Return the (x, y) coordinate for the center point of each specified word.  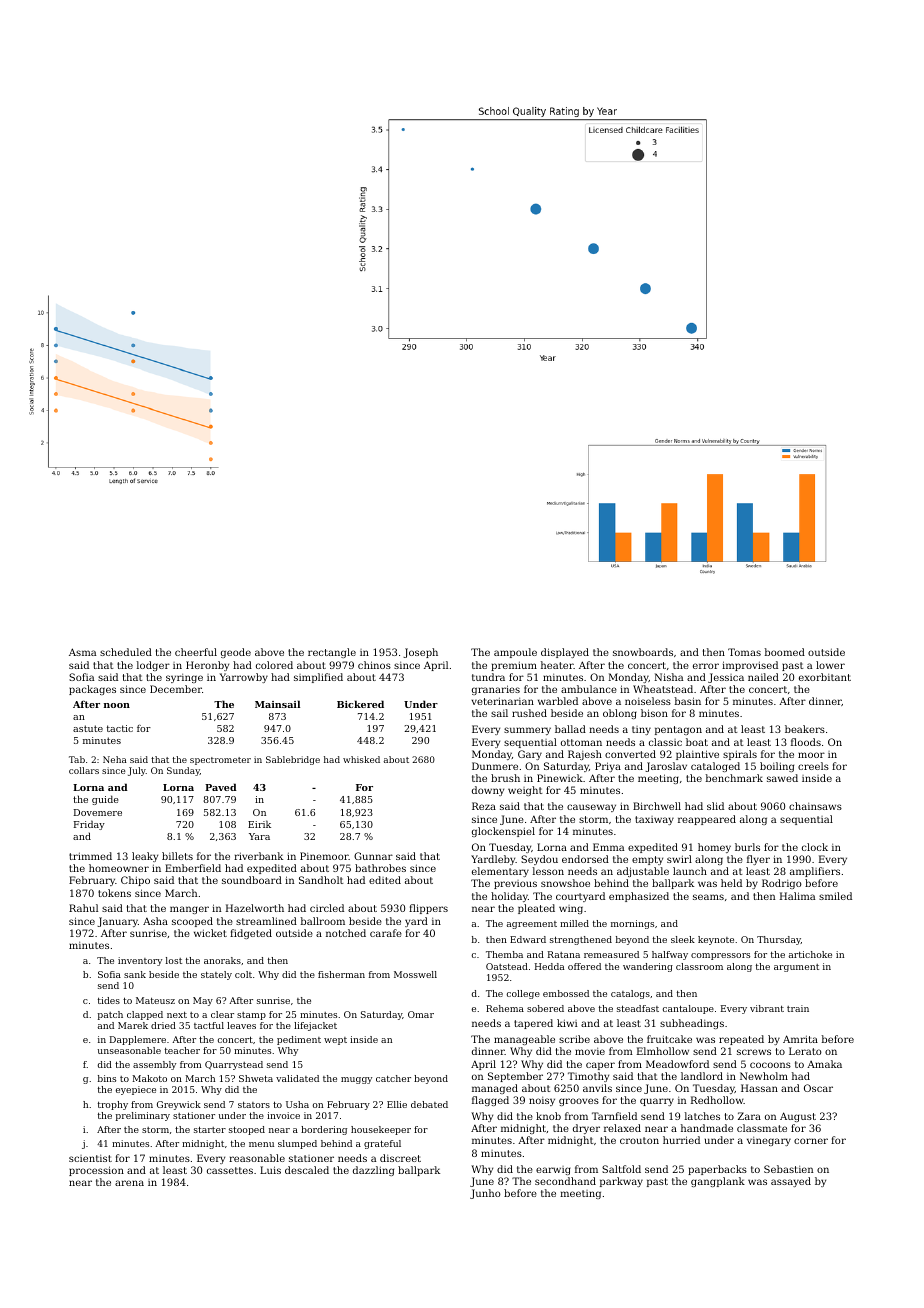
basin (688, 701)
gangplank (718, 1182)
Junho (485, 1194)
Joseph (420, 653)
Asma (82, 652)
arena (129, 1183)
